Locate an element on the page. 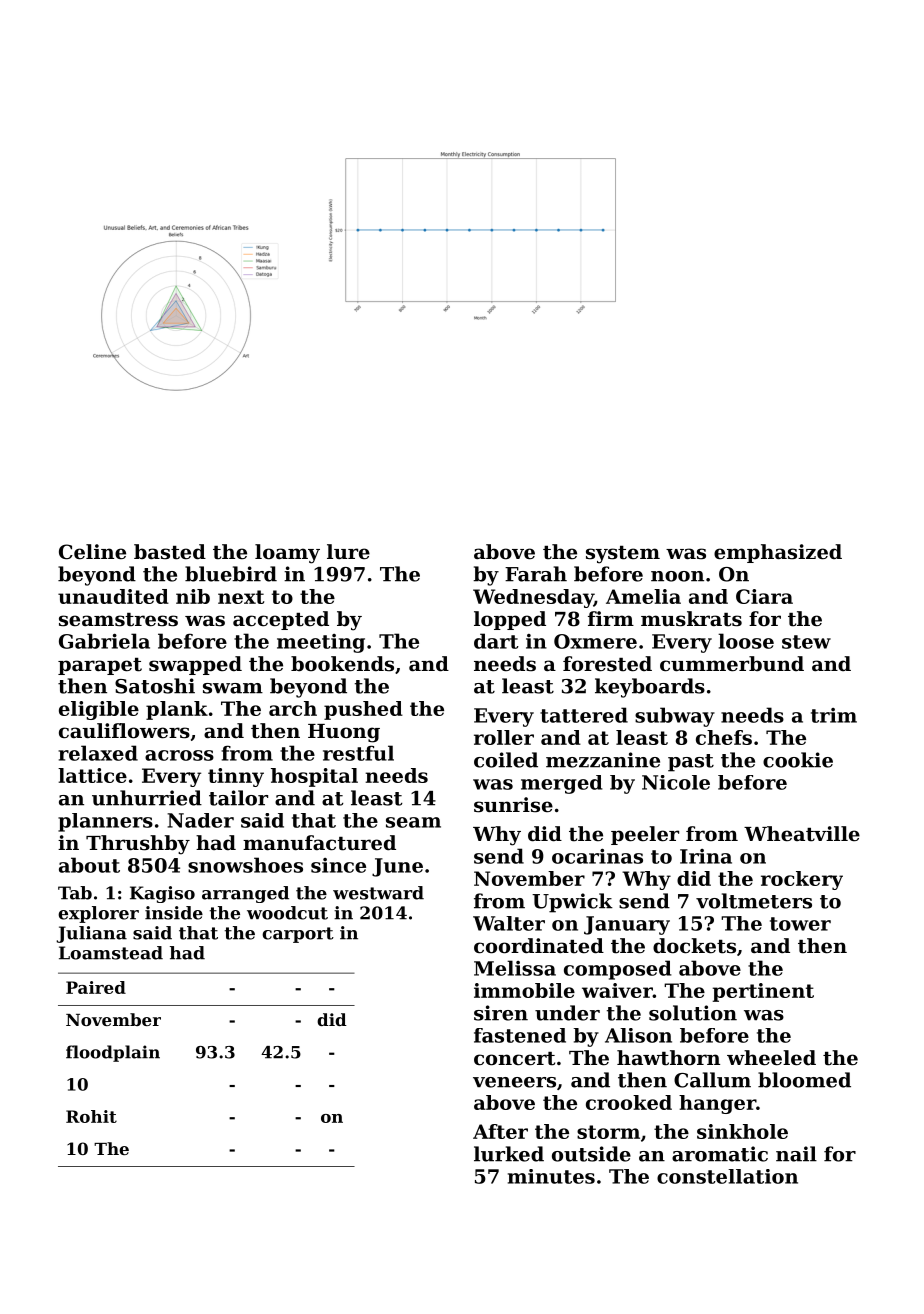 Image resolution: width=924 pixels, height=1314 pixels. system is located at coordinates (623, 555).
